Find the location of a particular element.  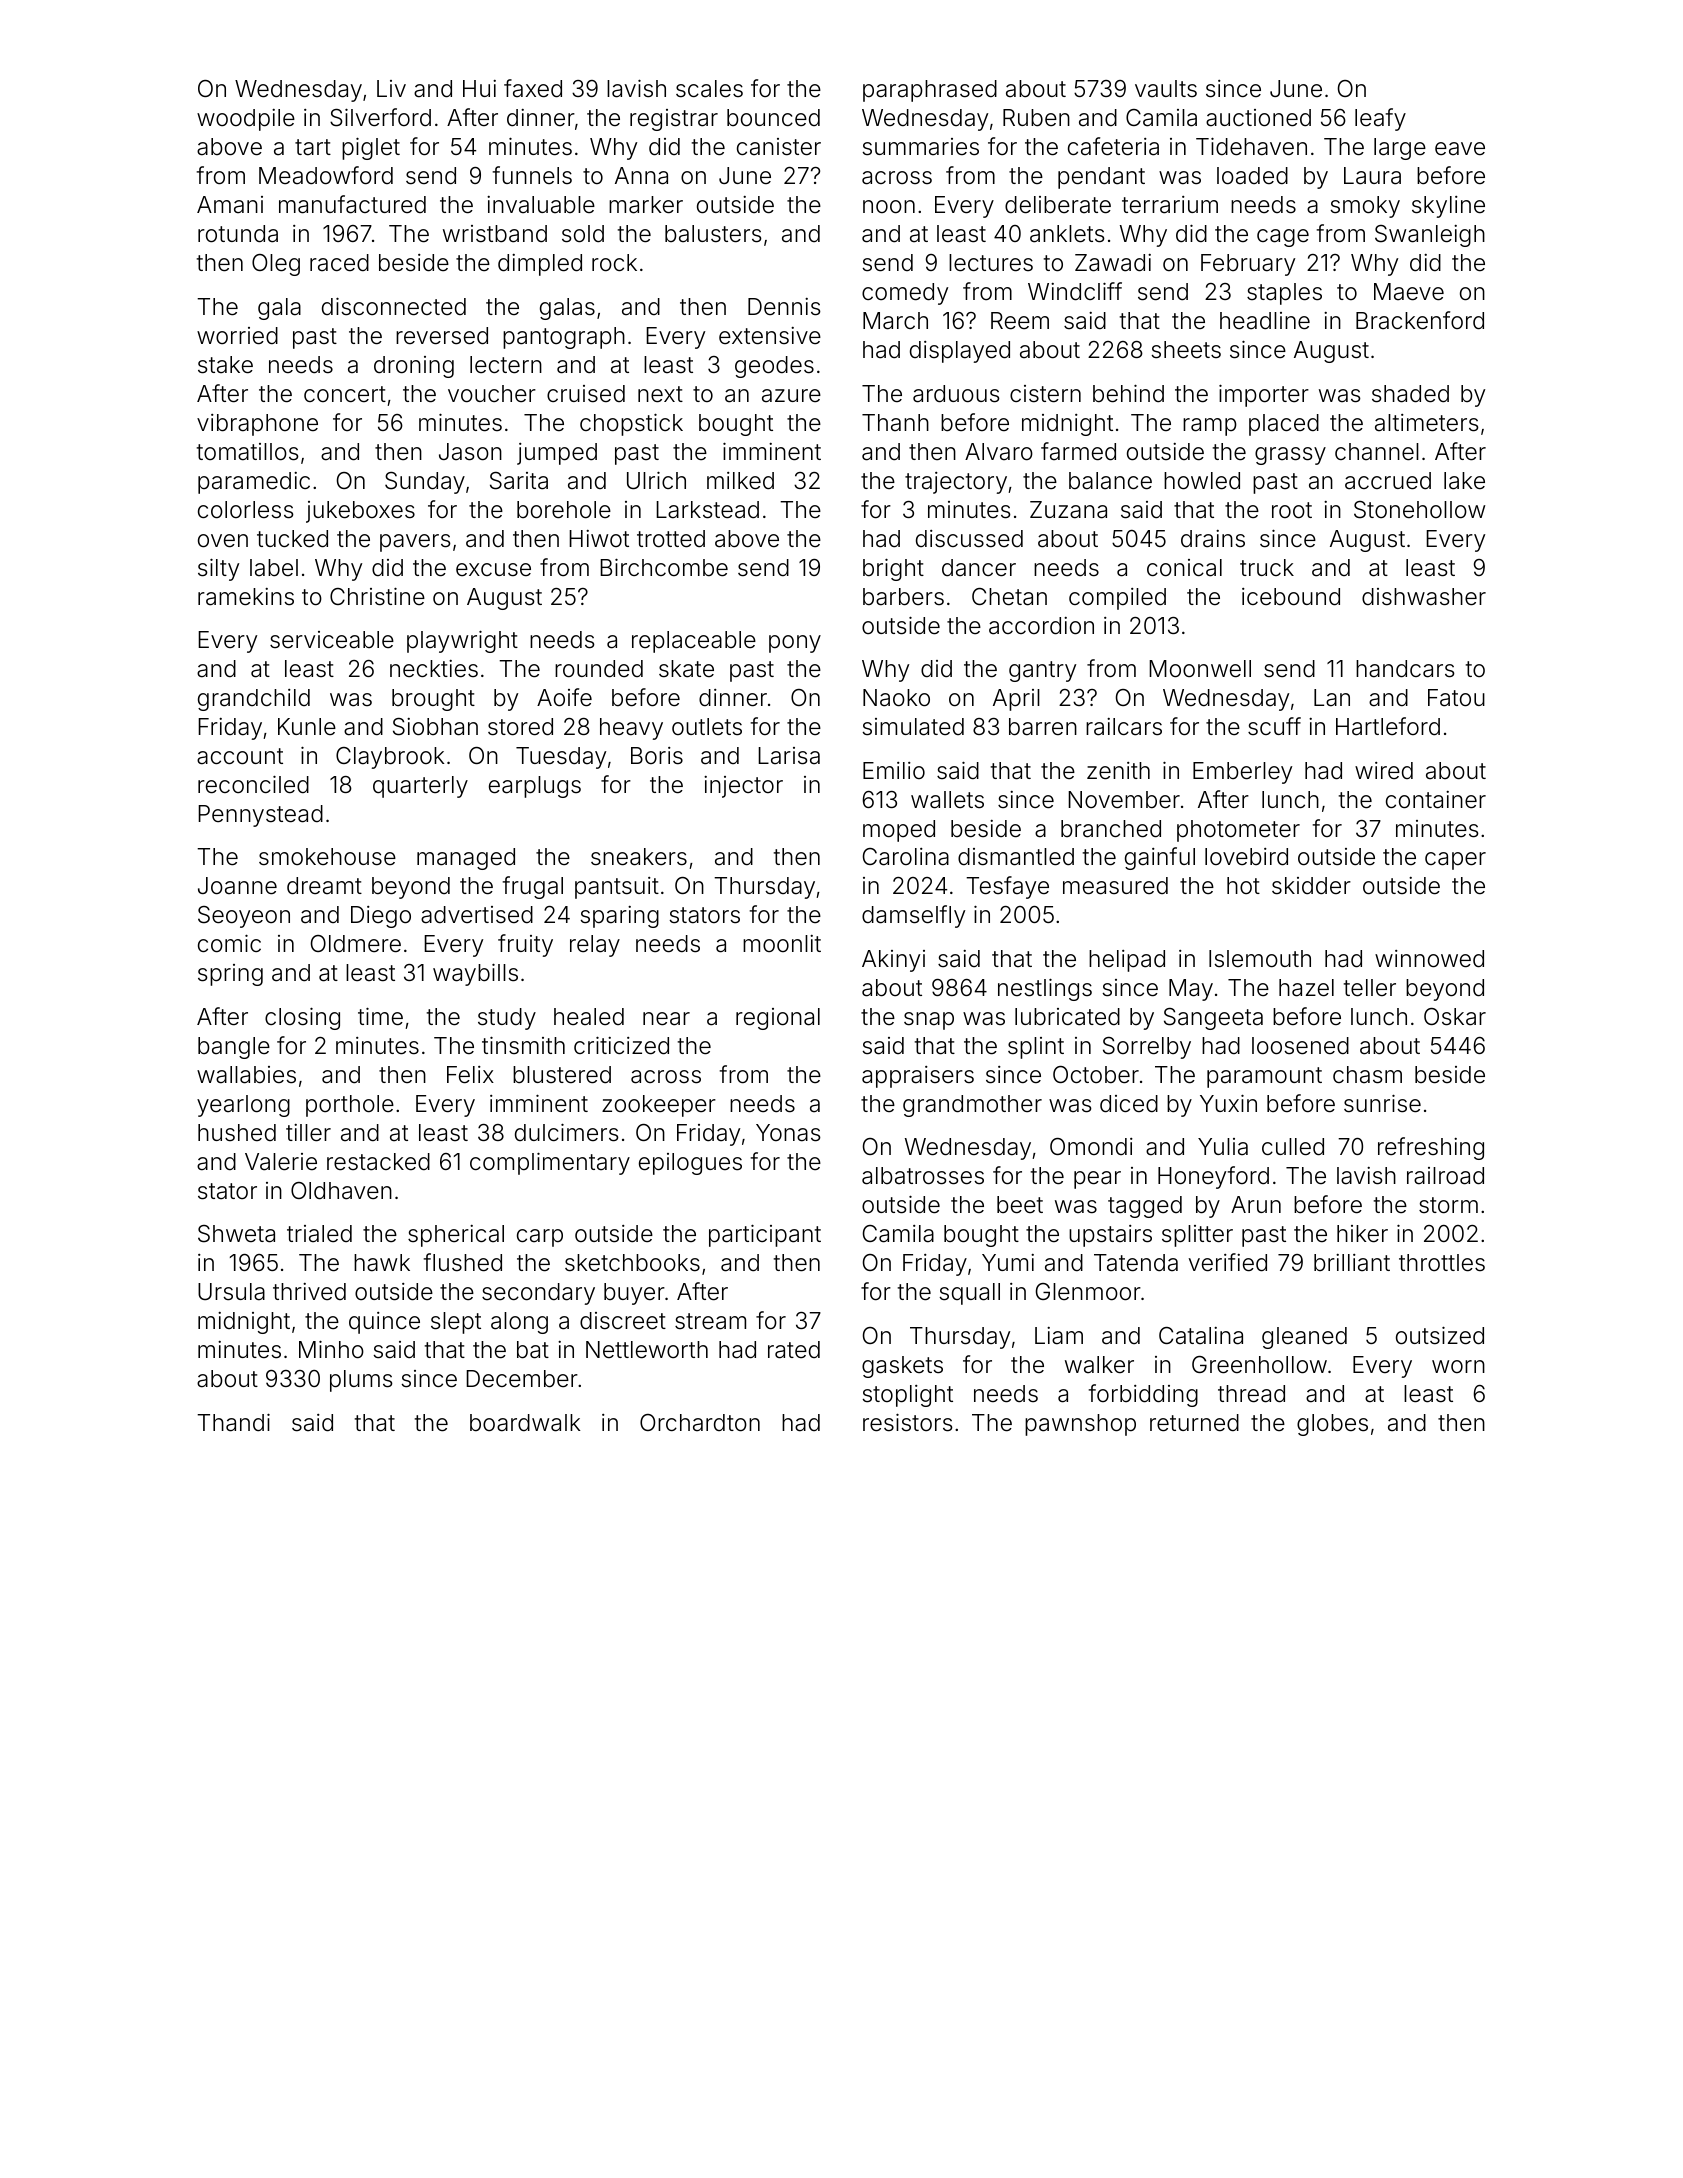

hiker is located at coordinates (1362, 1234).
